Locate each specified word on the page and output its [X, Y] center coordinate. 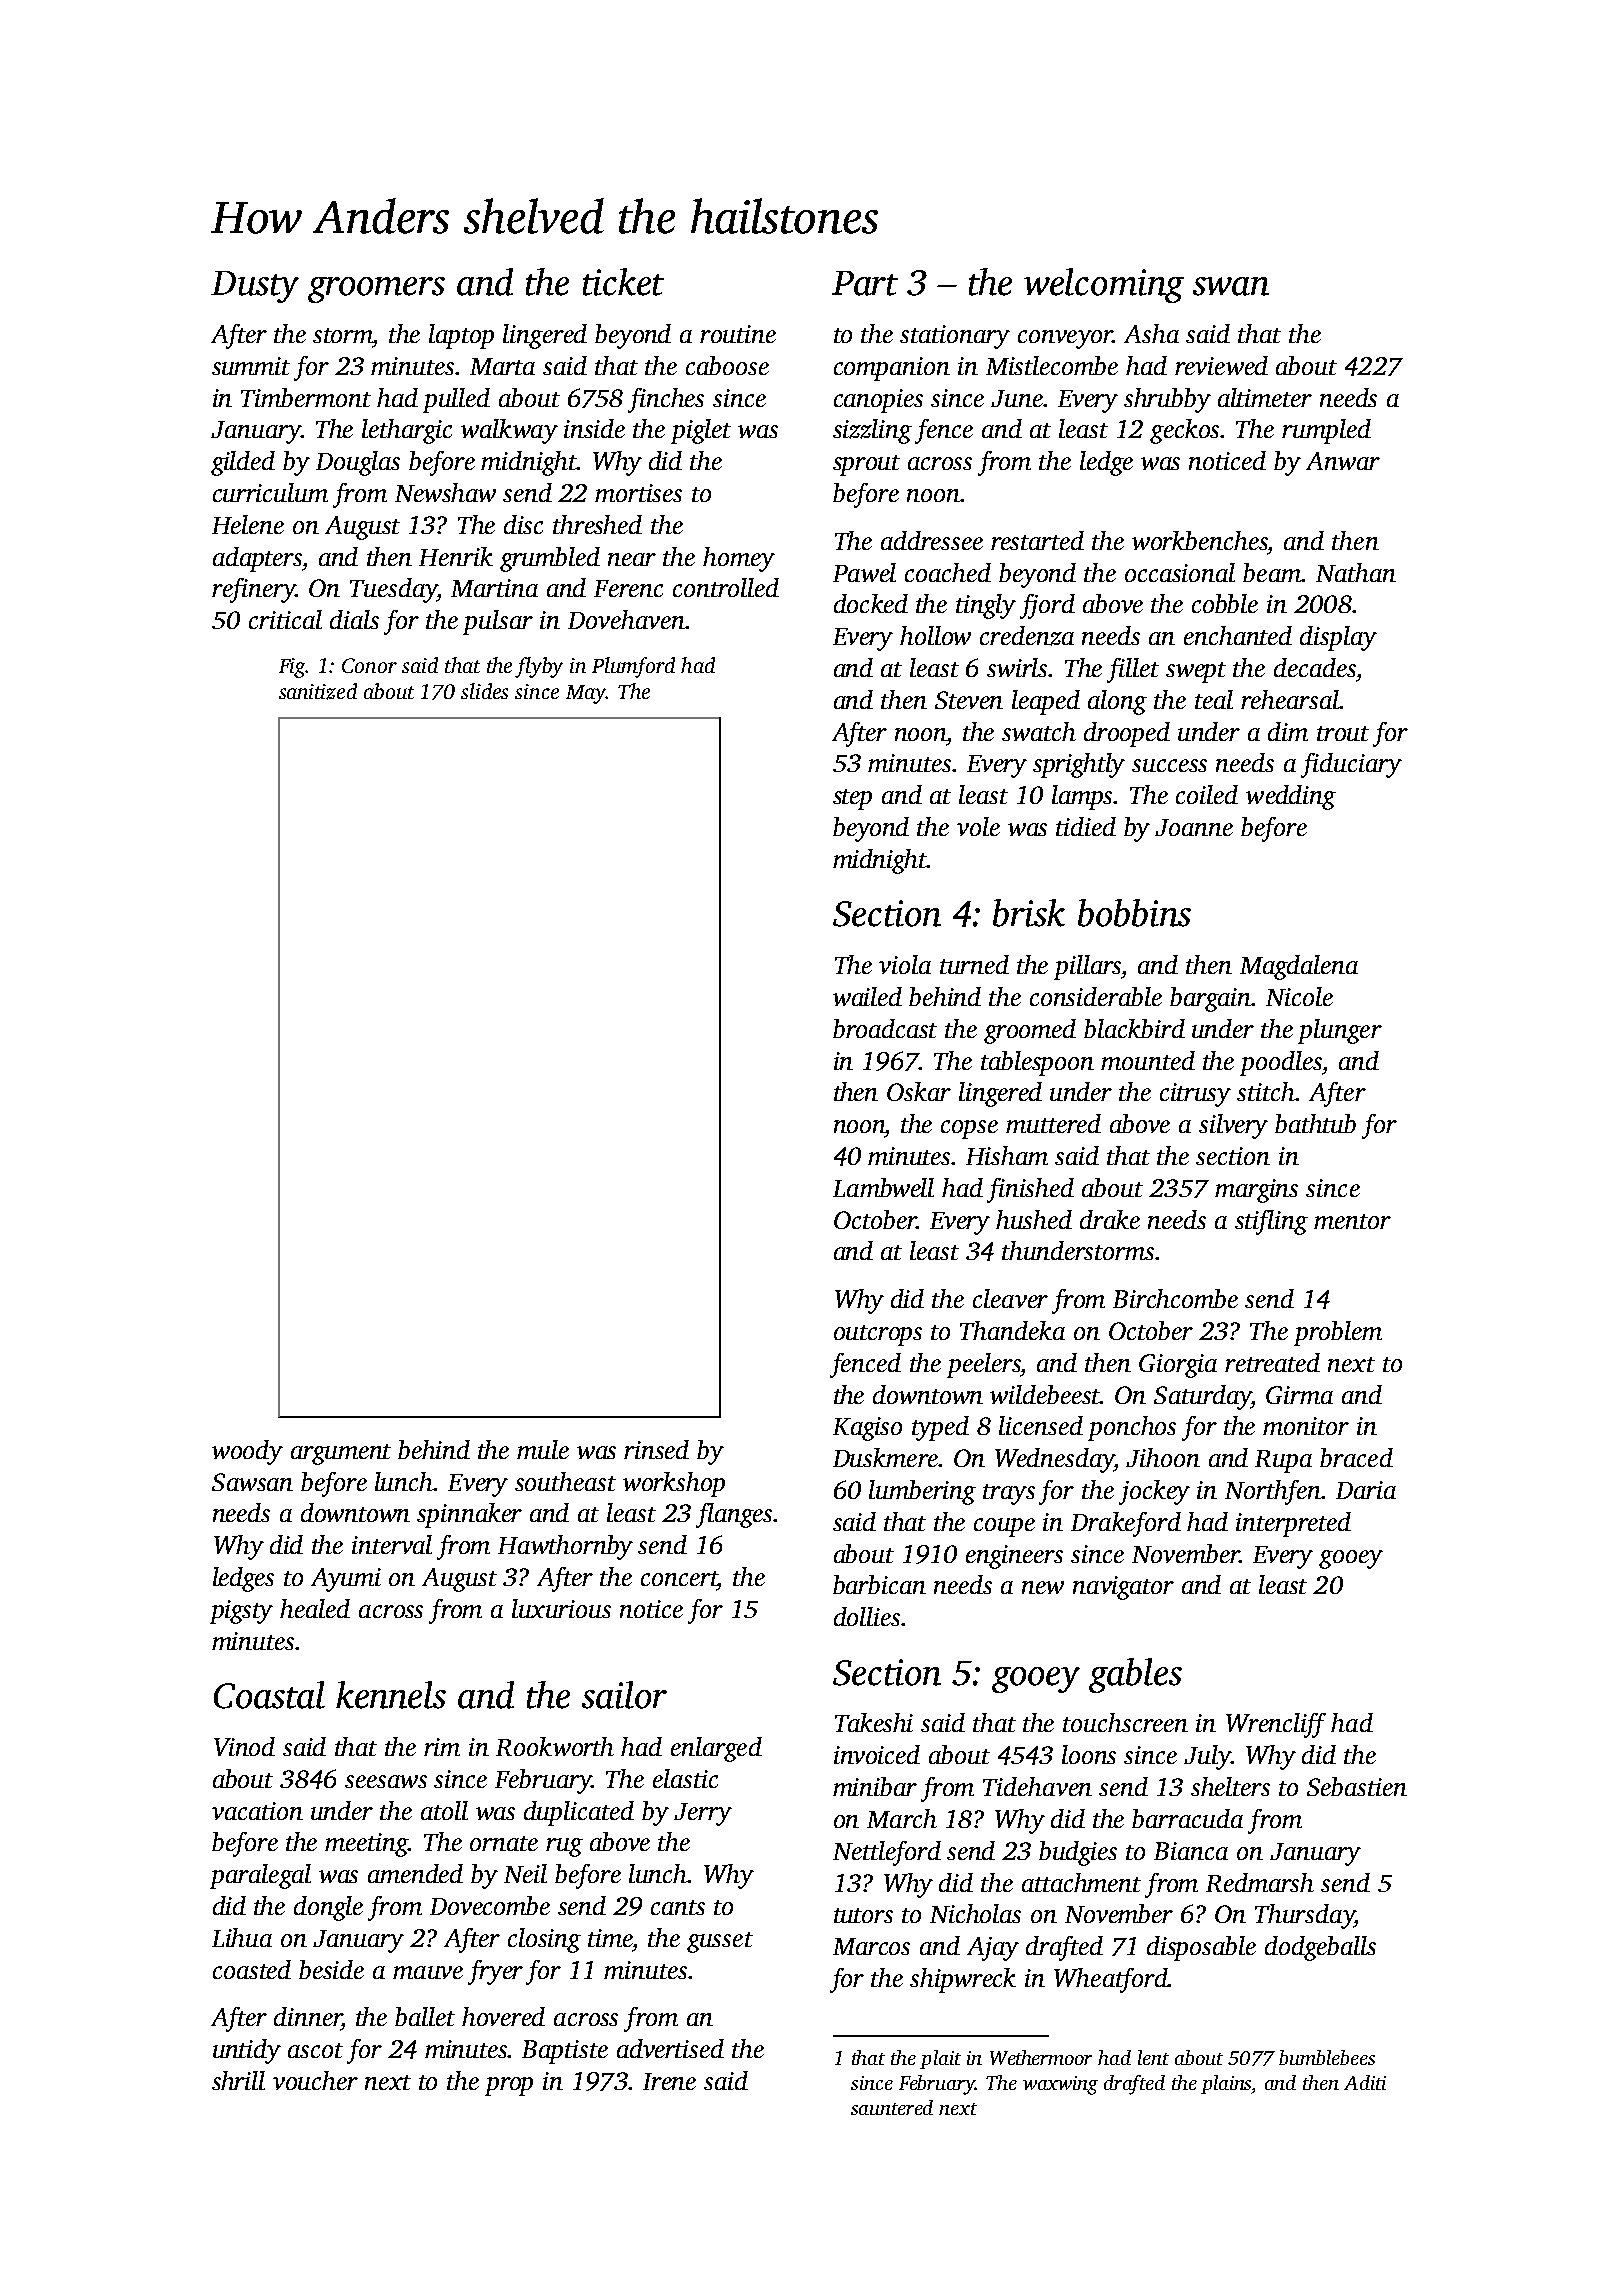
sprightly [1079, 765]
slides [484, 691]
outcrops [878, 1335]
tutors [863, 1915]
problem [1338, 1333]
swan [1231, 286]
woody [247, 1452]
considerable [1096, 996]
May [586, 694]
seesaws [386, 1781]
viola [905, 964]
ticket [623, 282]
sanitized [318, 691]
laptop [461, 336]
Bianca [1191, 1851]
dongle [328, 1908]
